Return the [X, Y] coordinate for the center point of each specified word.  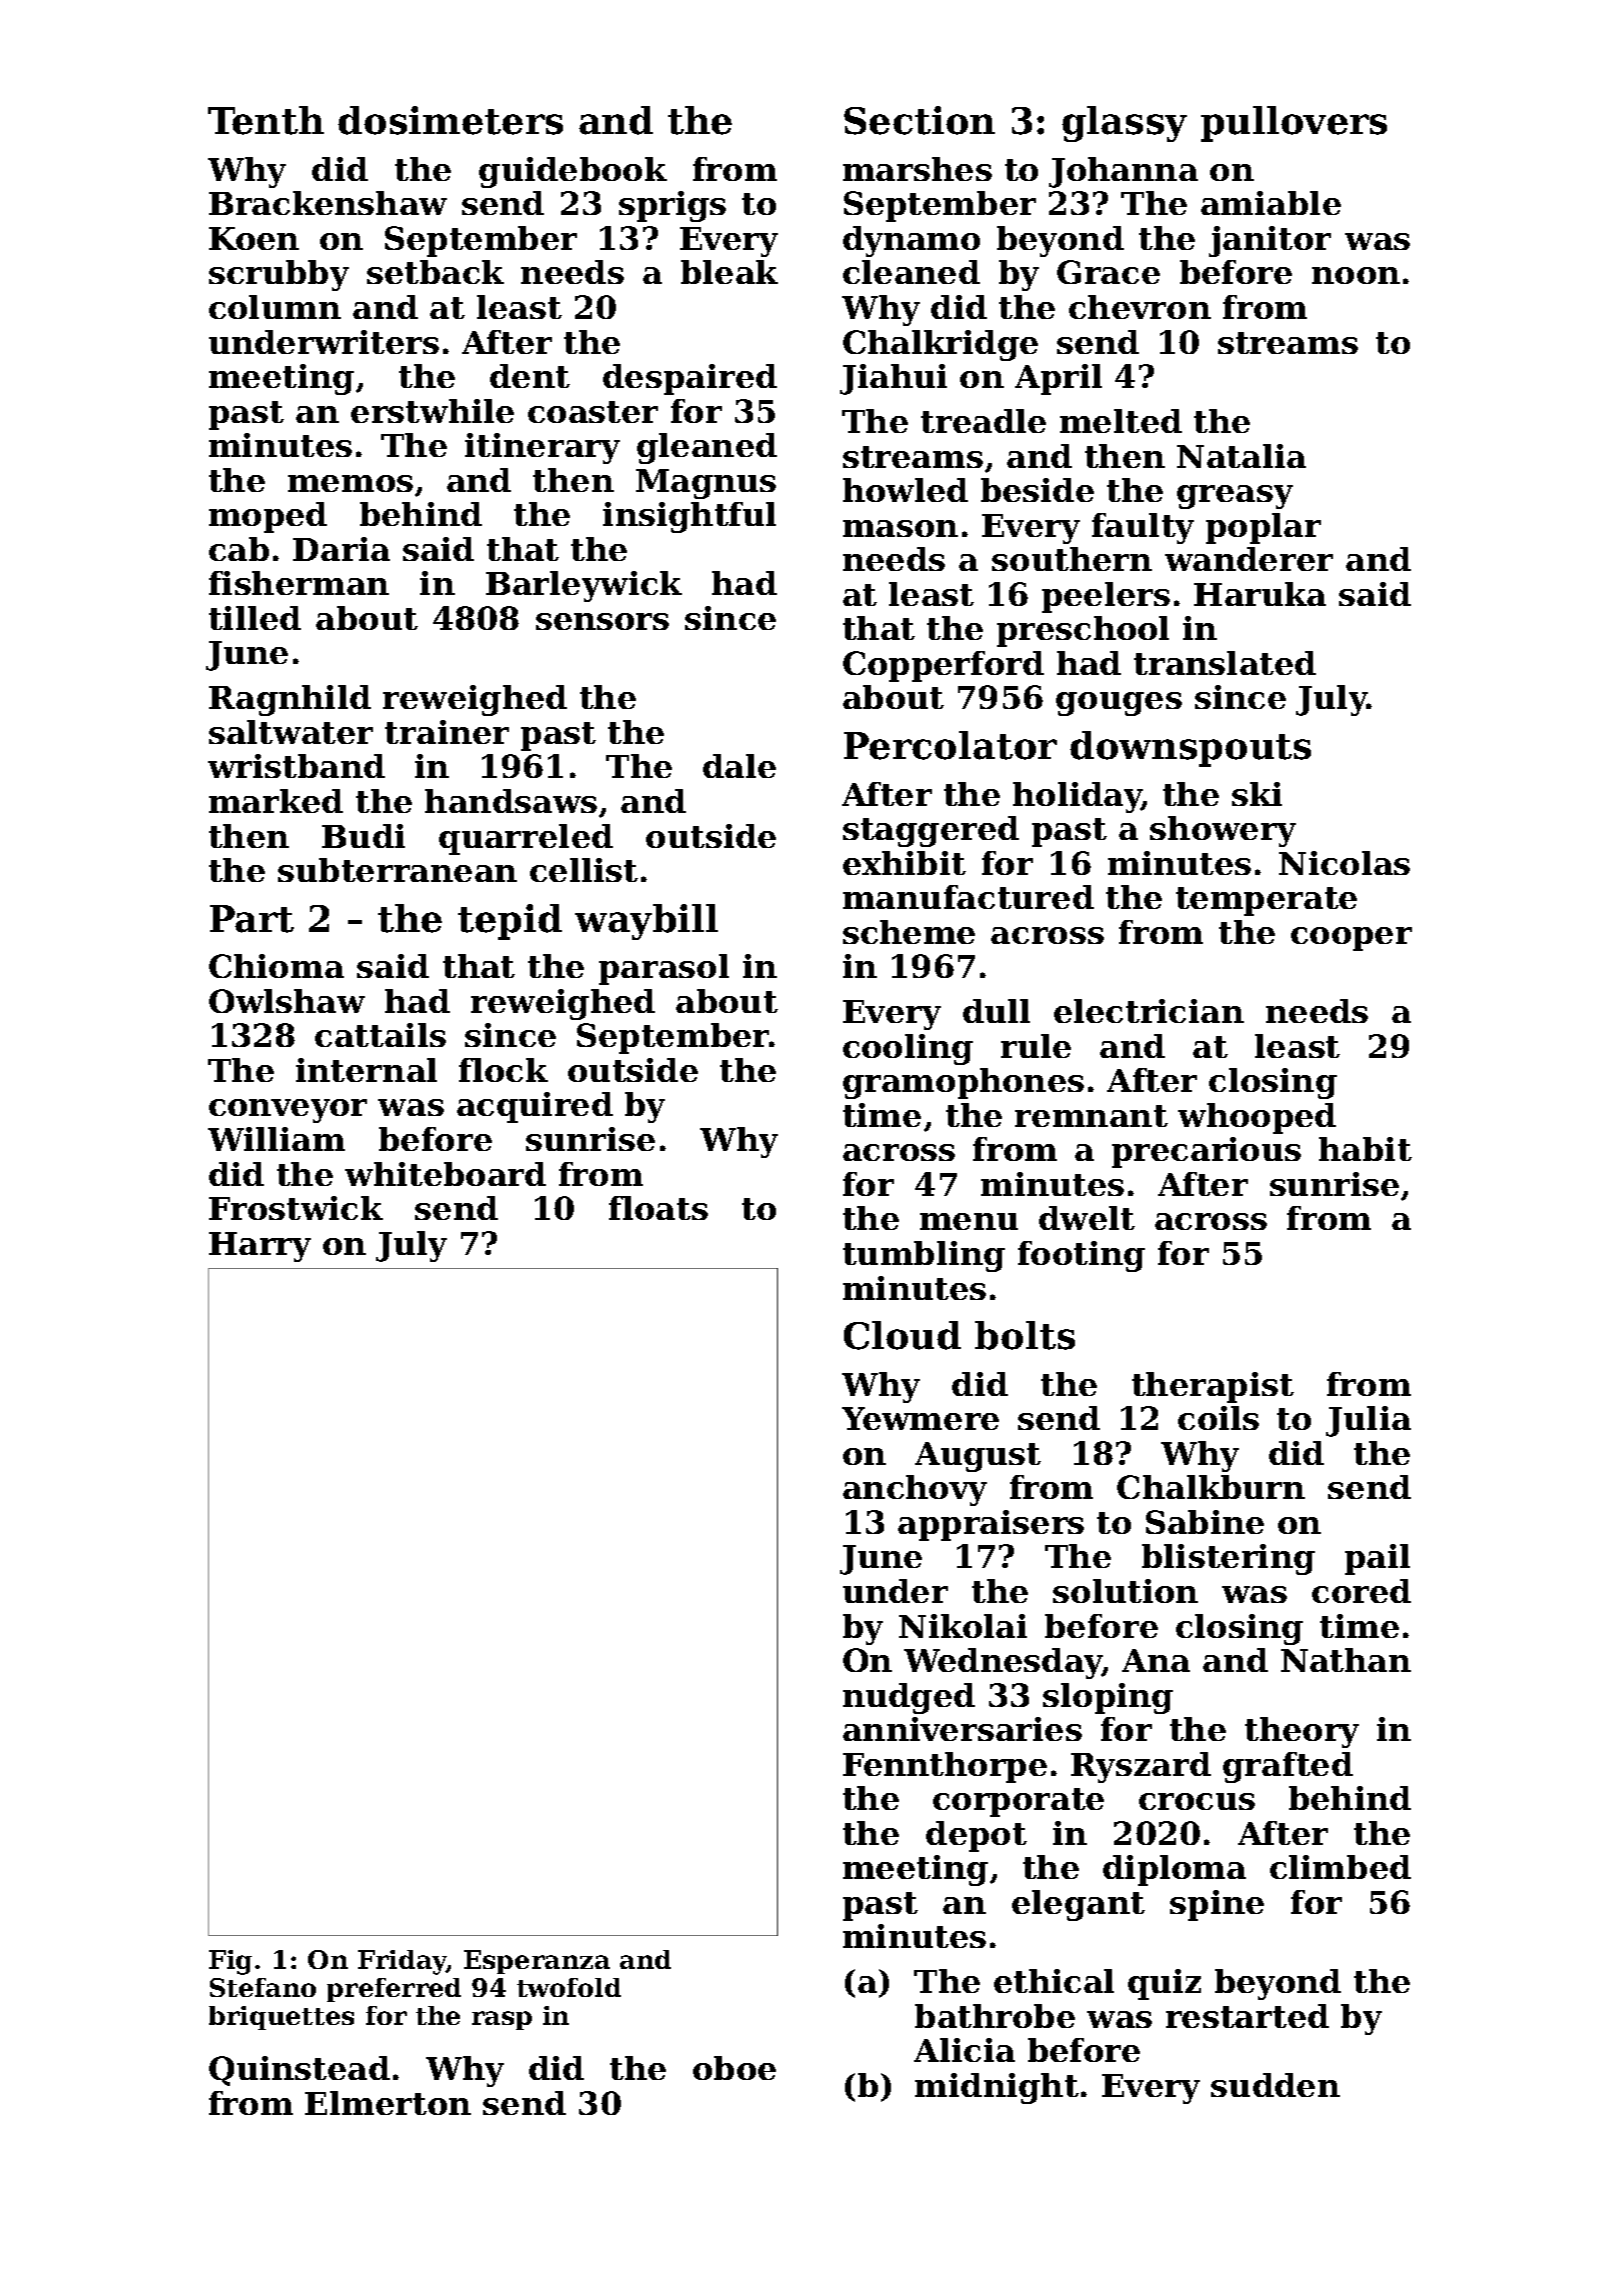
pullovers [1294, 124]
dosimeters [450, 120]
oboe [734, 2068]
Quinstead [299, 2071]
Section [919, 120]
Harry [260, 1247]
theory [1302, 1732]
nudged [909, 1698]
